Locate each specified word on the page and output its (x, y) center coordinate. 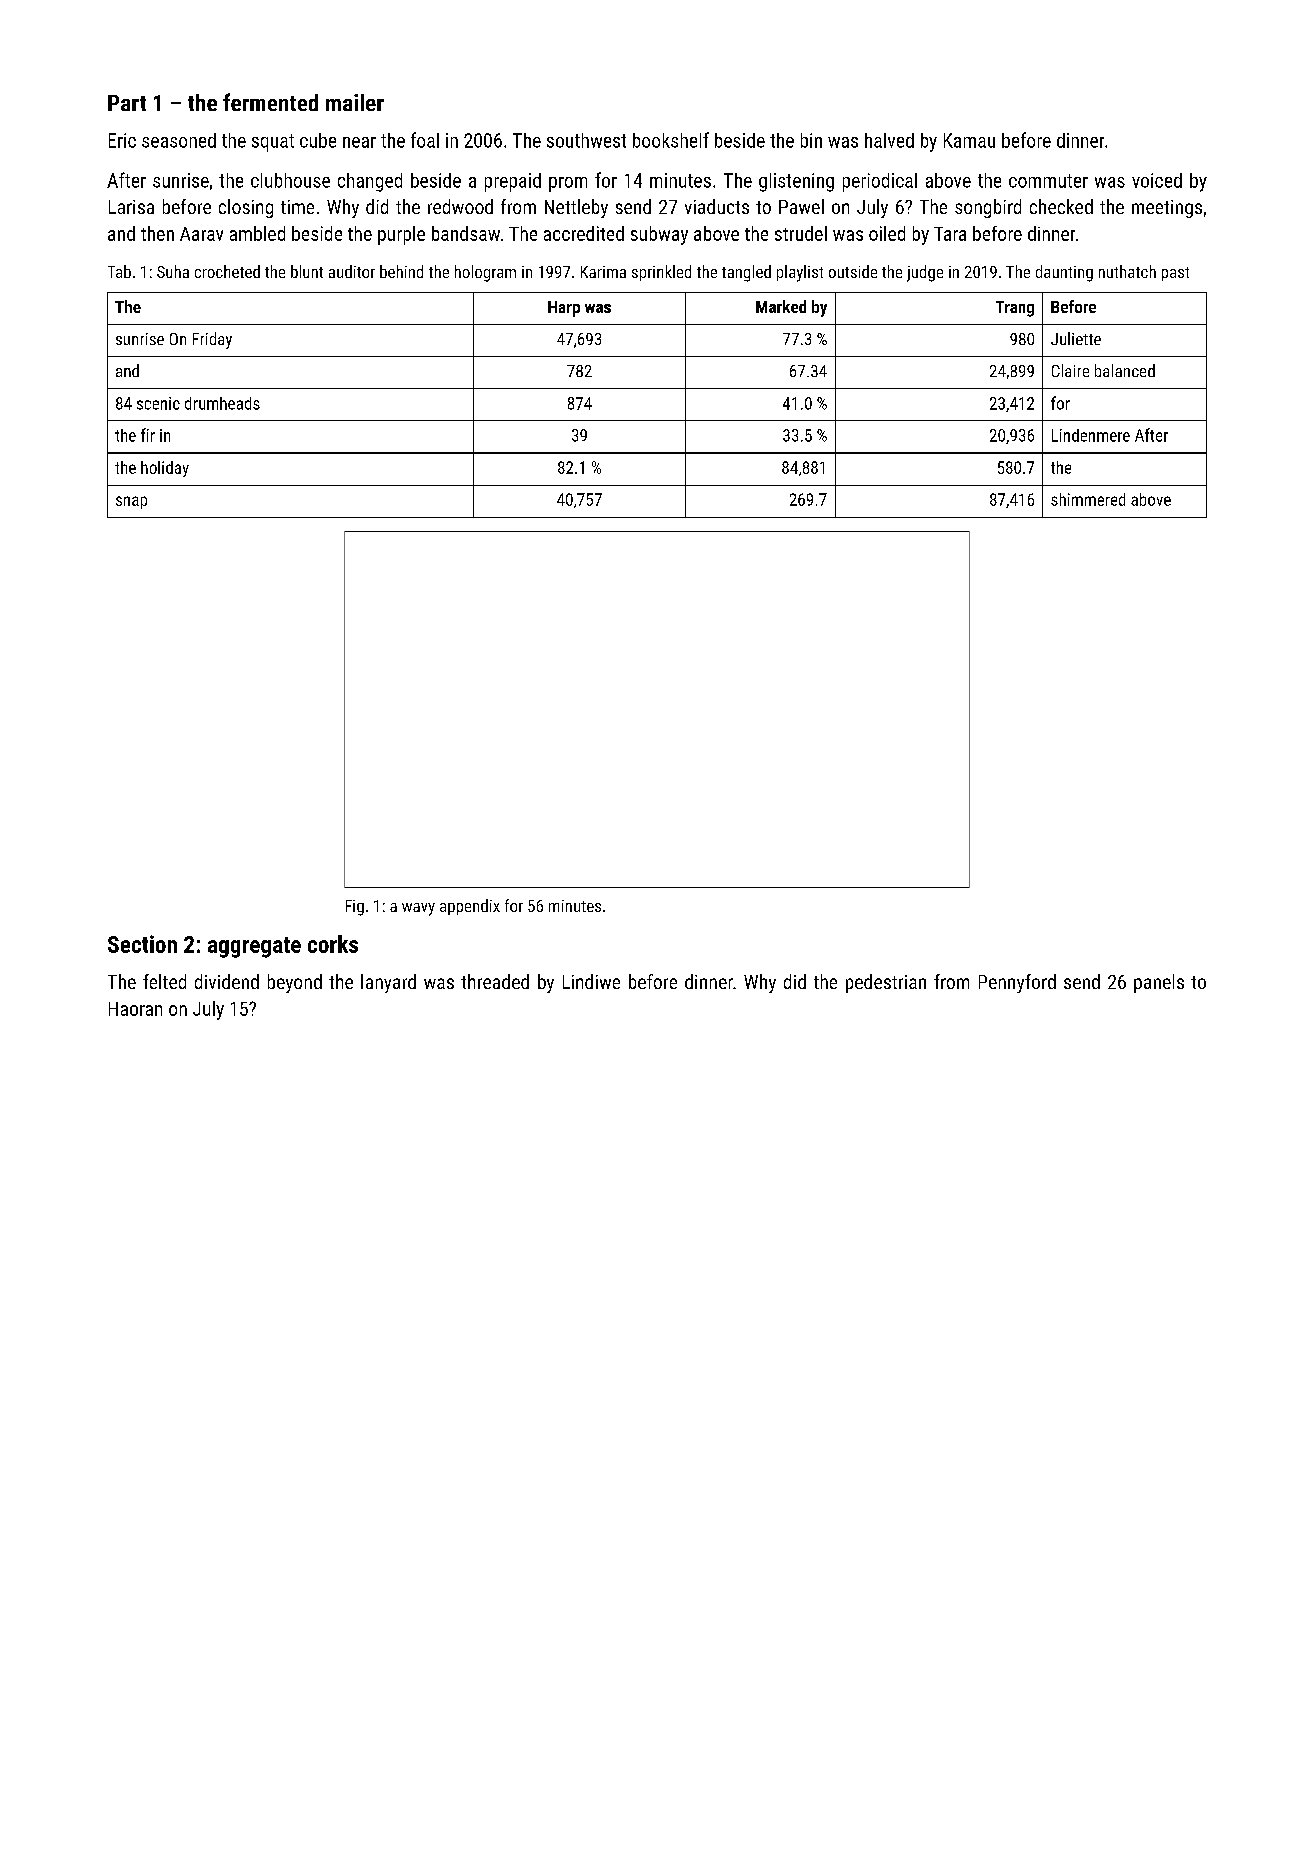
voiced (1157, 180)
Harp (564, 309)
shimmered (1088, 499)
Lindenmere (1091, 435)
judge (925, 273)
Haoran (135, 1009)
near (359, 142)
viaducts (717, 206)
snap (131, 502)
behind (401, 271)
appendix (470, 907)
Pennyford (1017, 983)
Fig (355, 908)
